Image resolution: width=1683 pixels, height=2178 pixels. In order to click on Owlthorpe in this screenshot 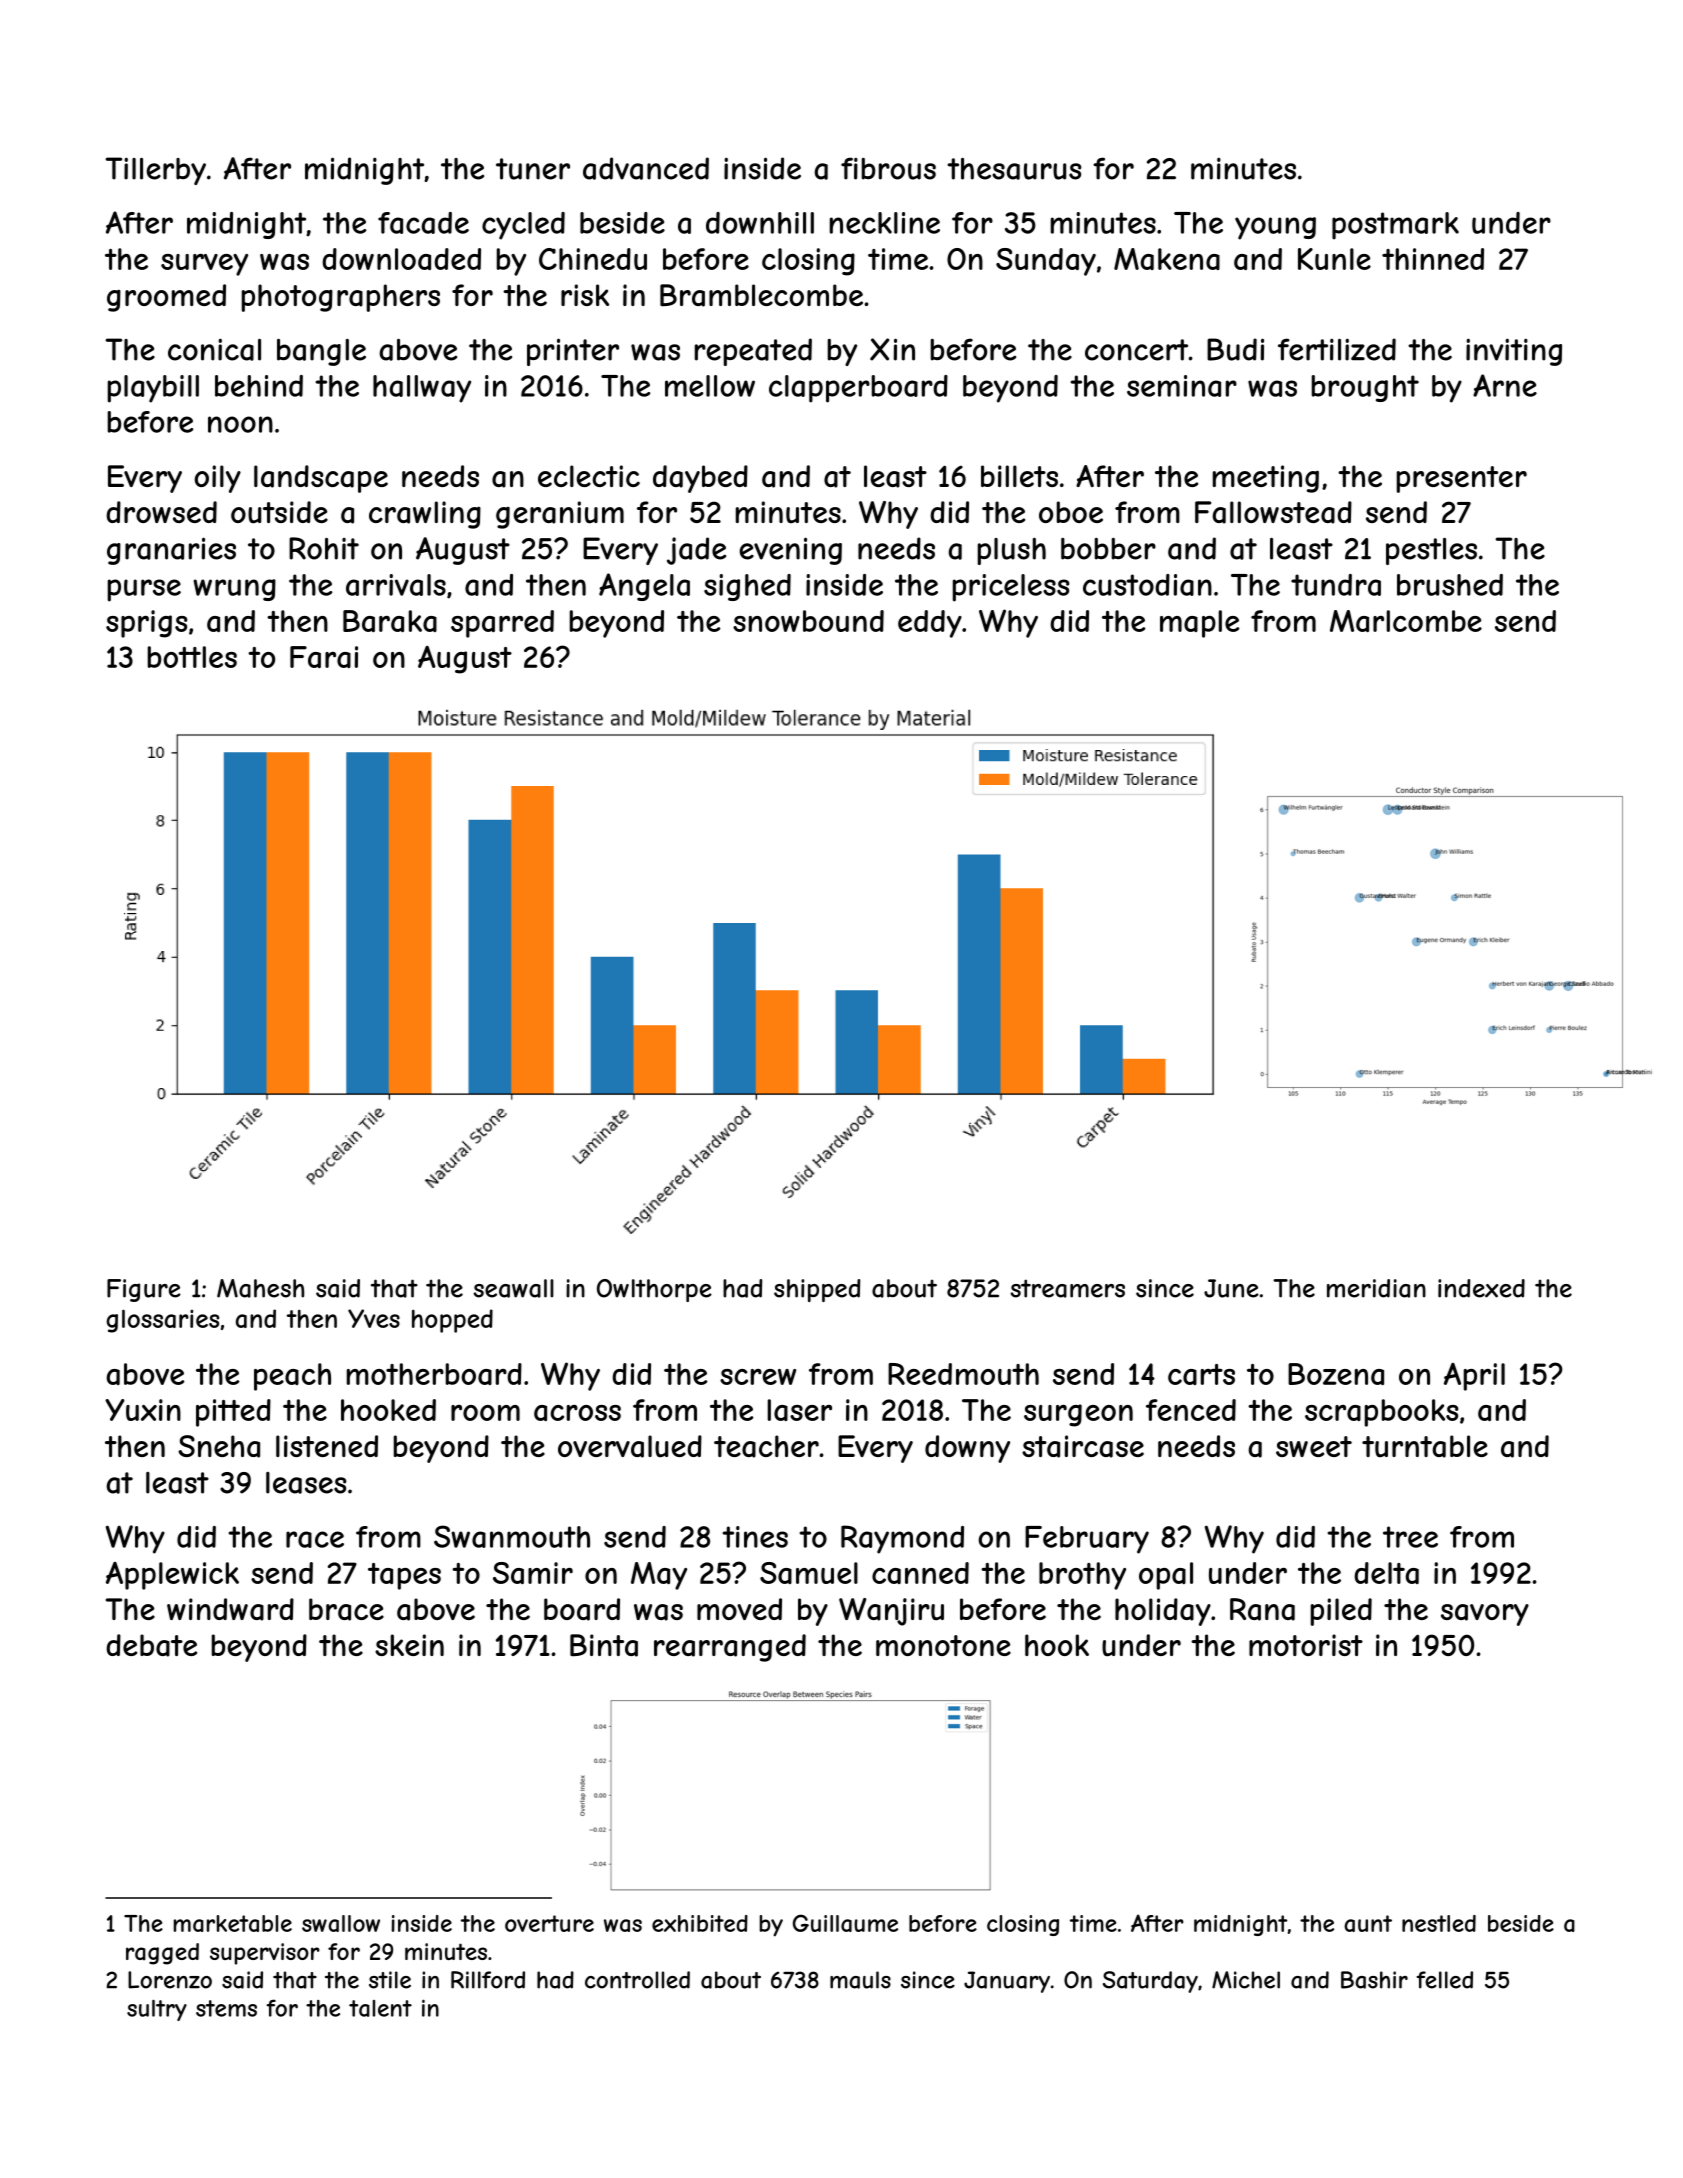, I will do `click(654, 1290)`.
